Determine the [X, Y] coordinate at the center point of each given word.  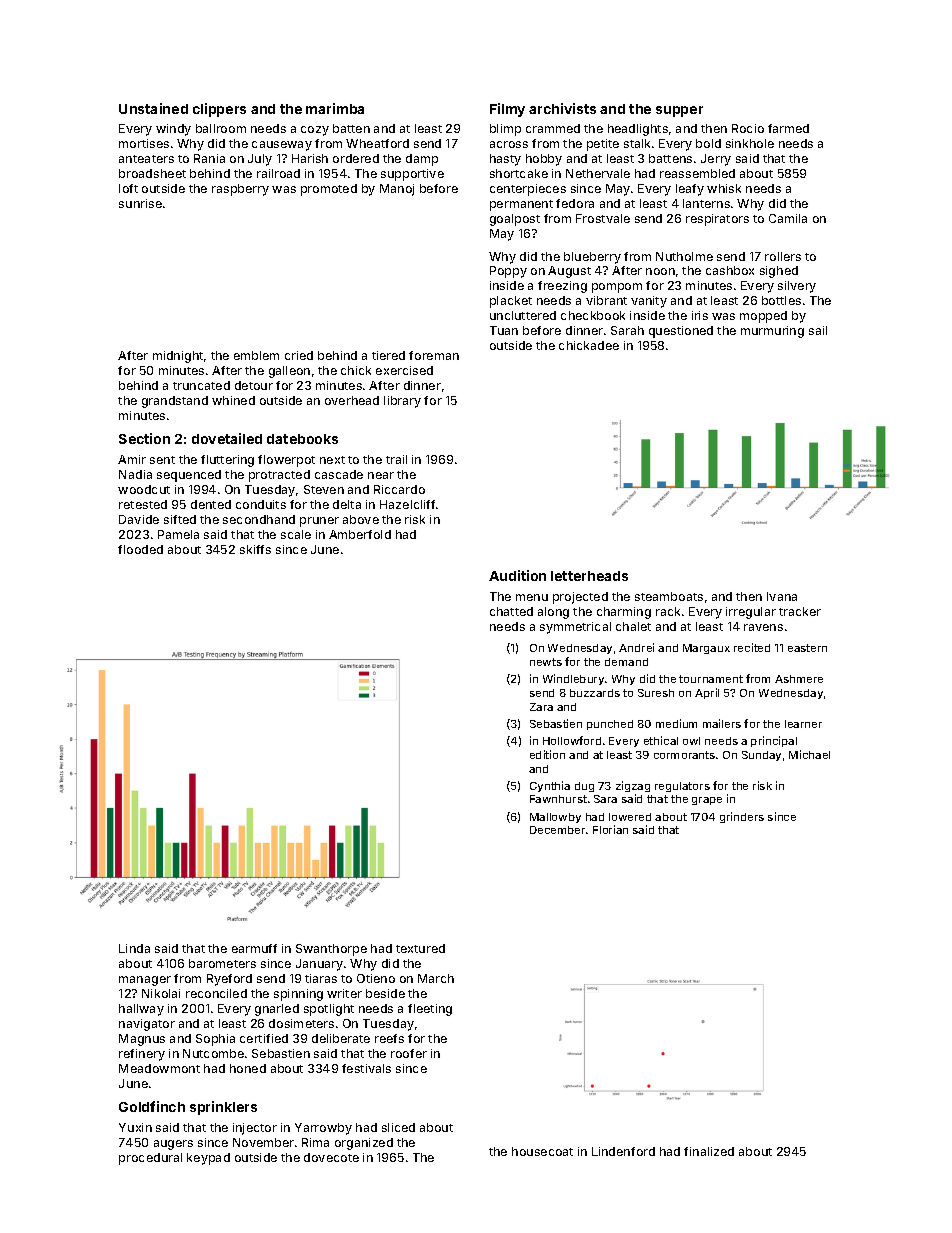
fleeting [430, 1010]
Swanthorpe [331, 950]
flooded [140, 549]
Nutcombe [213, 1053]
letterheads [589, 576]
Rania [209, 158]
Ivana [782, 596]
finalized [709, 1151]
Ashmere [799, 679]
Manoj [397, 190]
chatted [511, 611]
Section [144, 438]
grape [707, 801]
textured [420, 948]
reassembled [697, 173]
